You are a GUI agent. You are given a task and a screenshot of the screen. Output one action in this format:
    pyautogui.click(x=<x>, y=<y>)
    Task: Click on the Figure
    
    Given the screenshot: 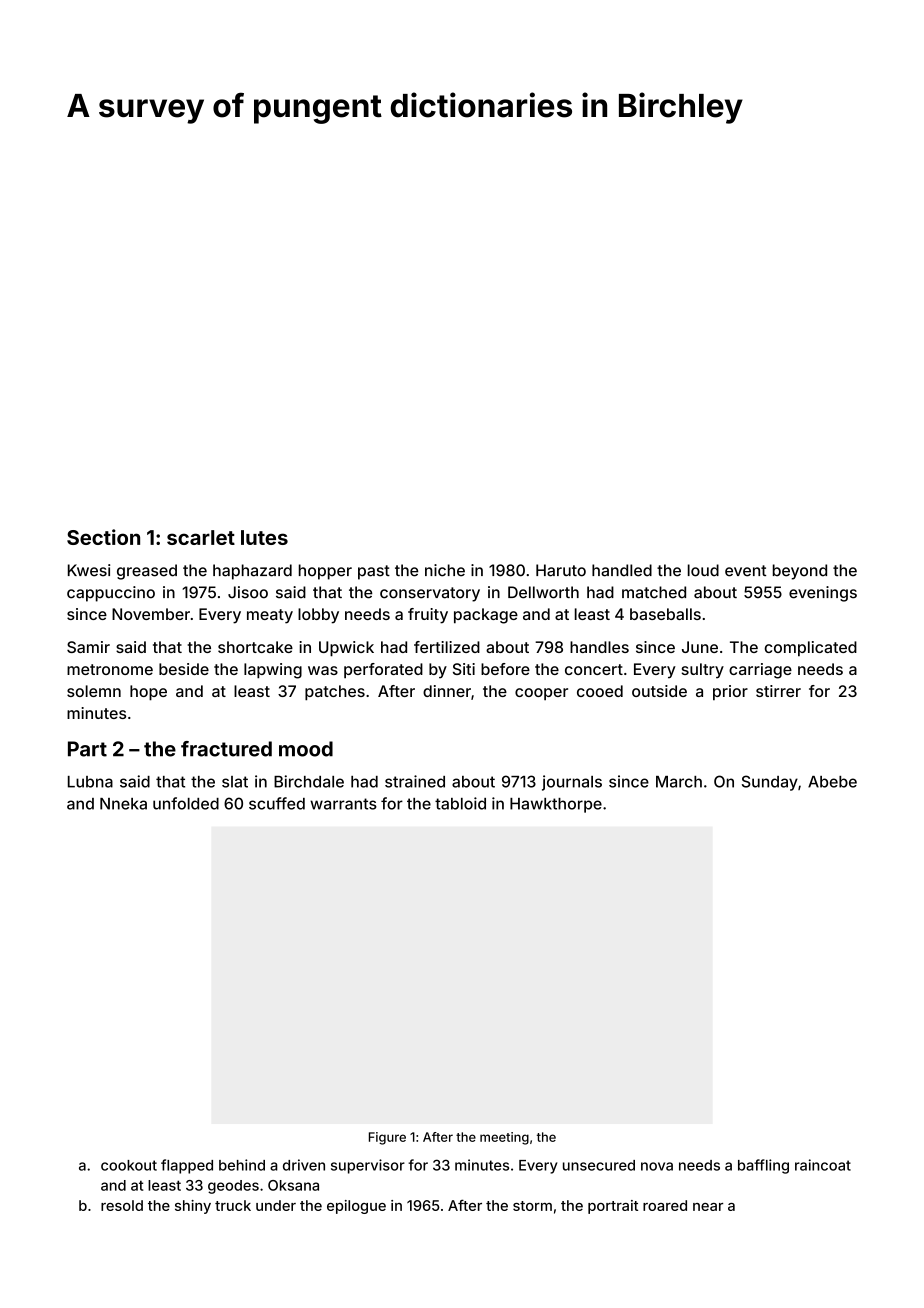 What is the action you would take?
    pyautogui.click(x=387, y=1138)
